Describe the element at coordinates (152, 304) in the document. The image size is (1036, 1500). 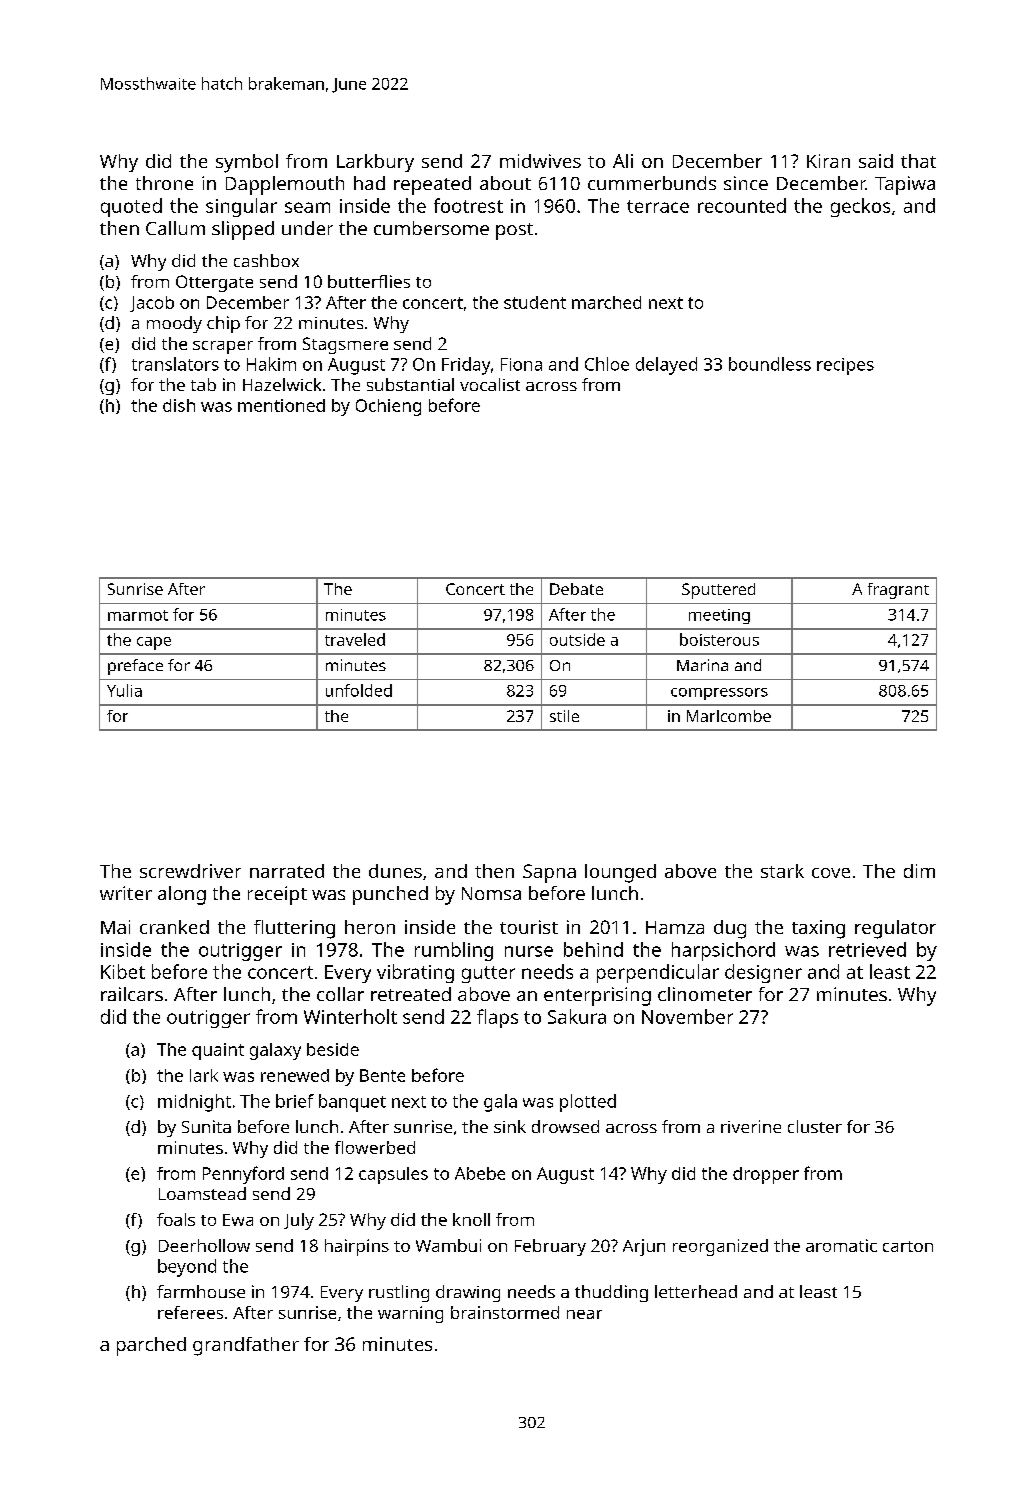
I see `Jacob` at that location.
